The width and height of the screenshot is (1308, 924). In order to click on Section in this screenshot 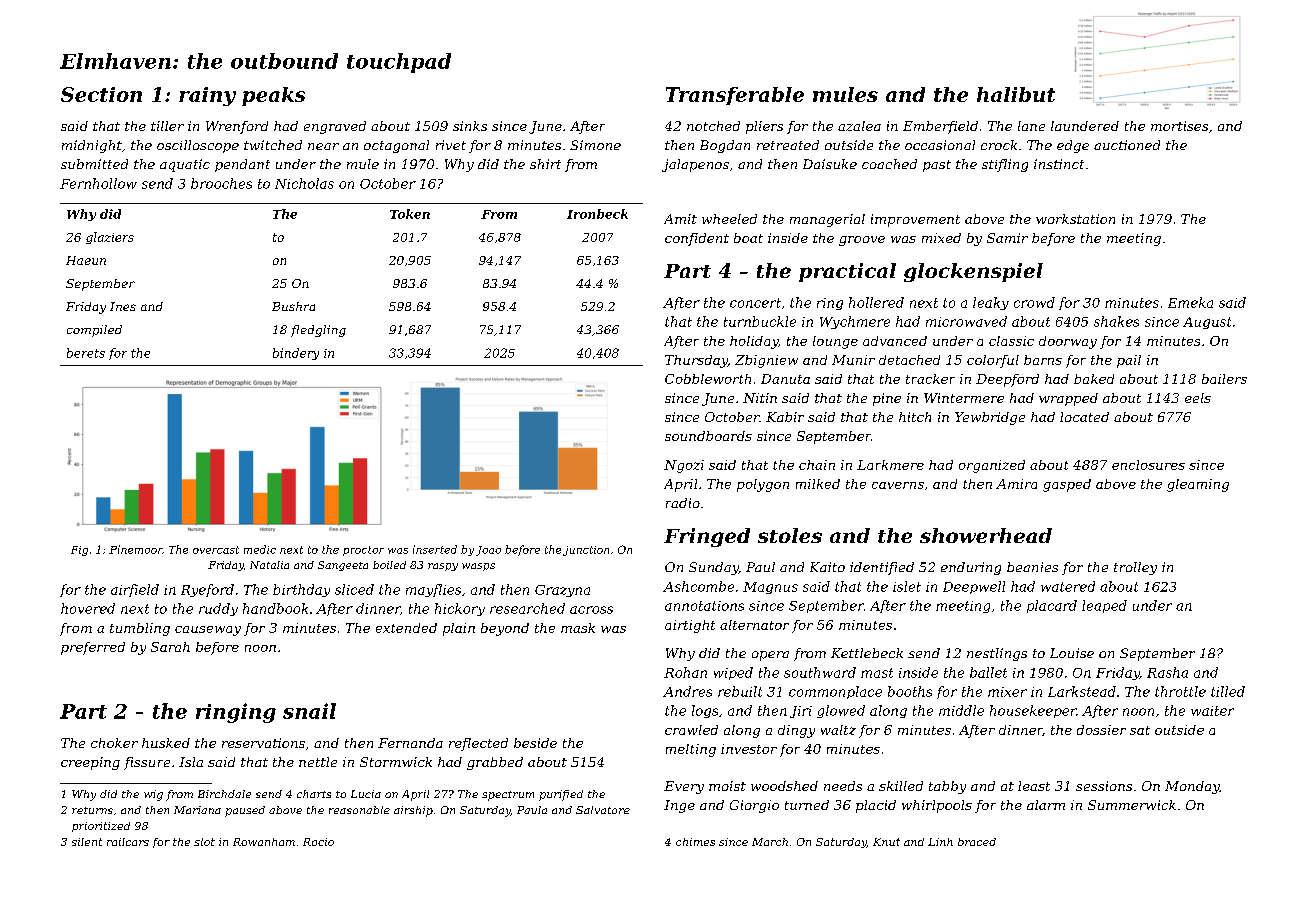, I will do `click(101, 94)`.
